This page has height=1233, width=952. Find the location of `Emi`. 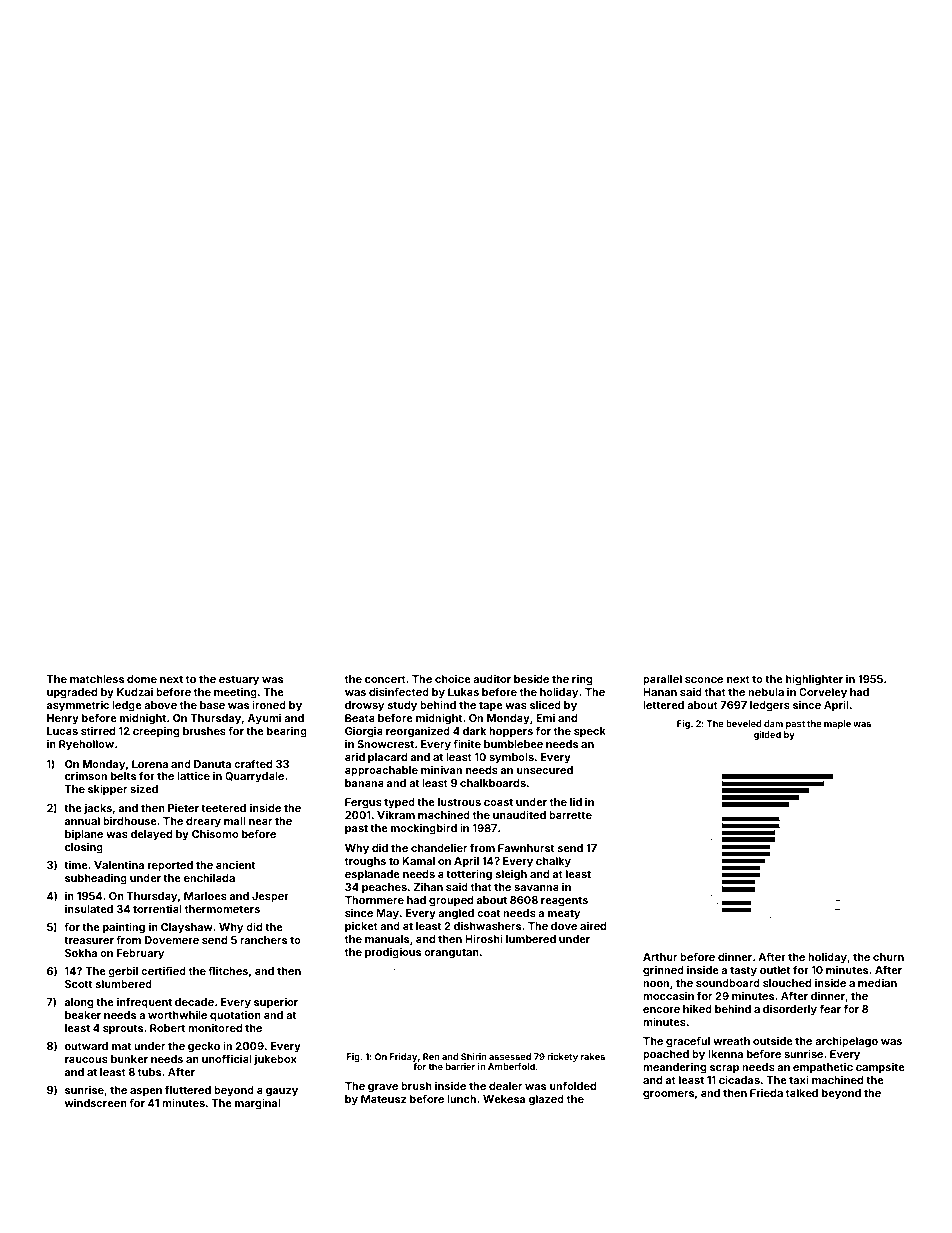

Emi is located at coordinates (545, 718).
